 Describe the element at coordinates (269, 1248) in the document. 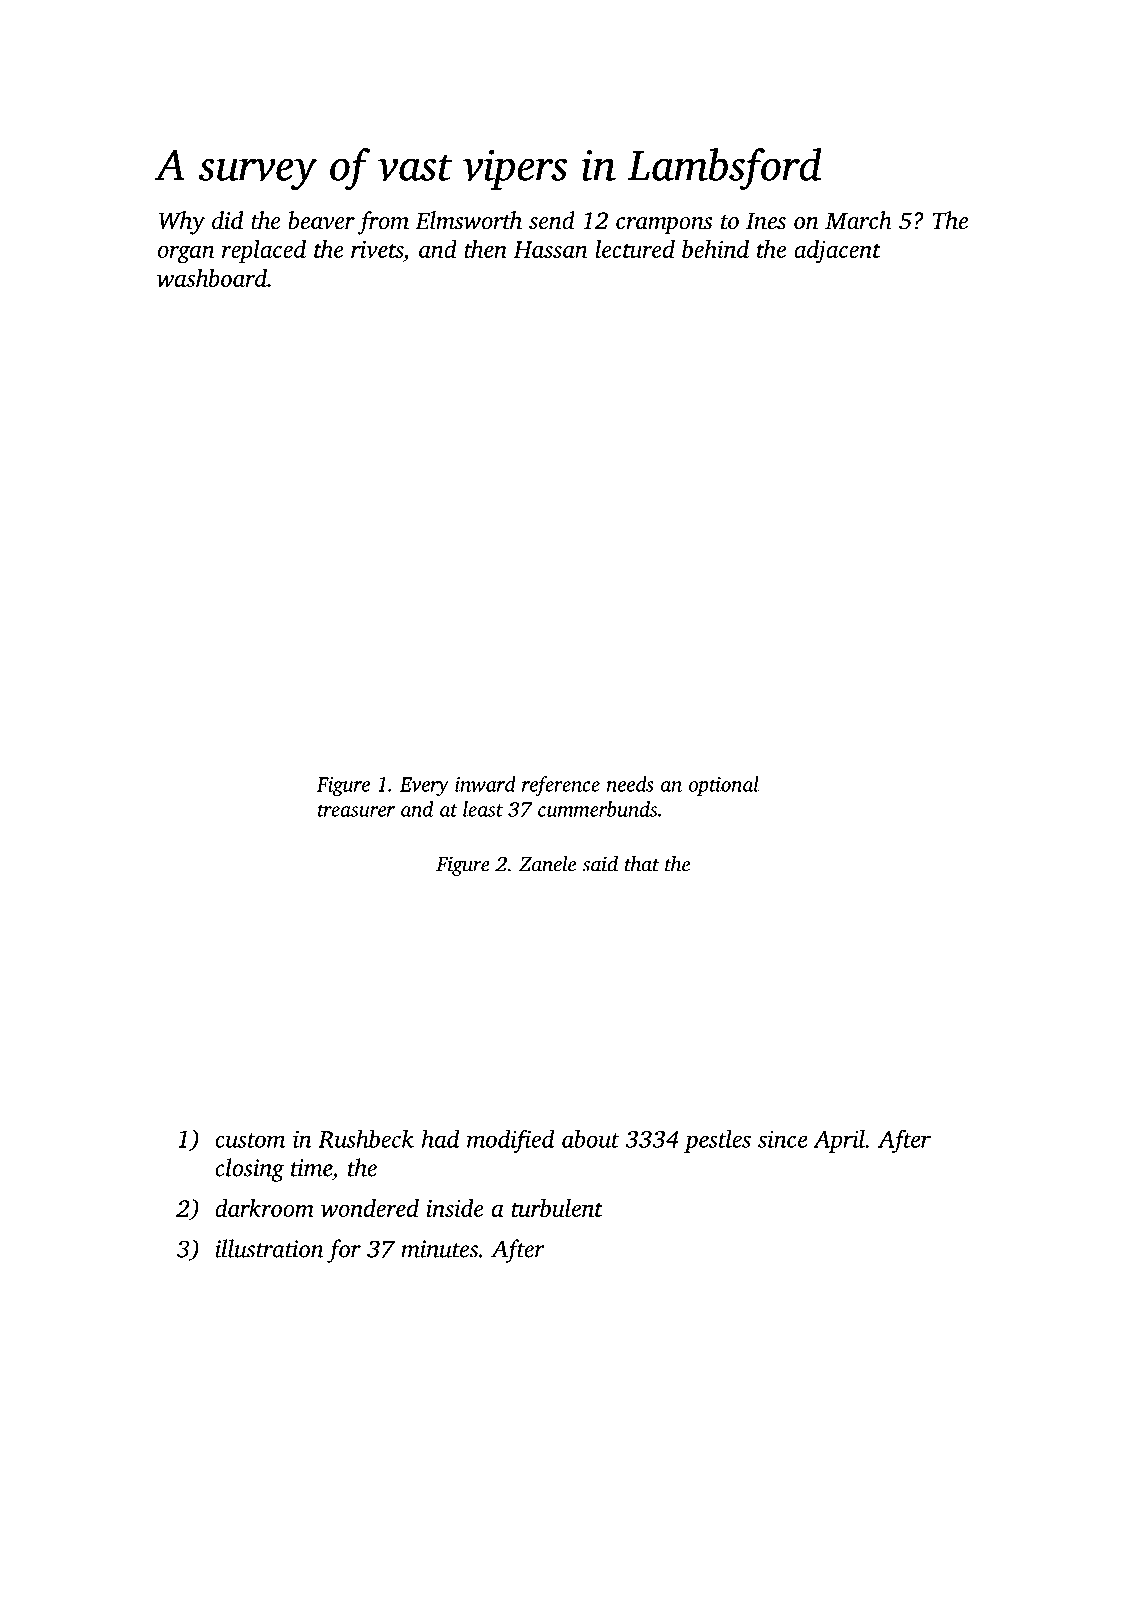

I see `illustration` at that location.
